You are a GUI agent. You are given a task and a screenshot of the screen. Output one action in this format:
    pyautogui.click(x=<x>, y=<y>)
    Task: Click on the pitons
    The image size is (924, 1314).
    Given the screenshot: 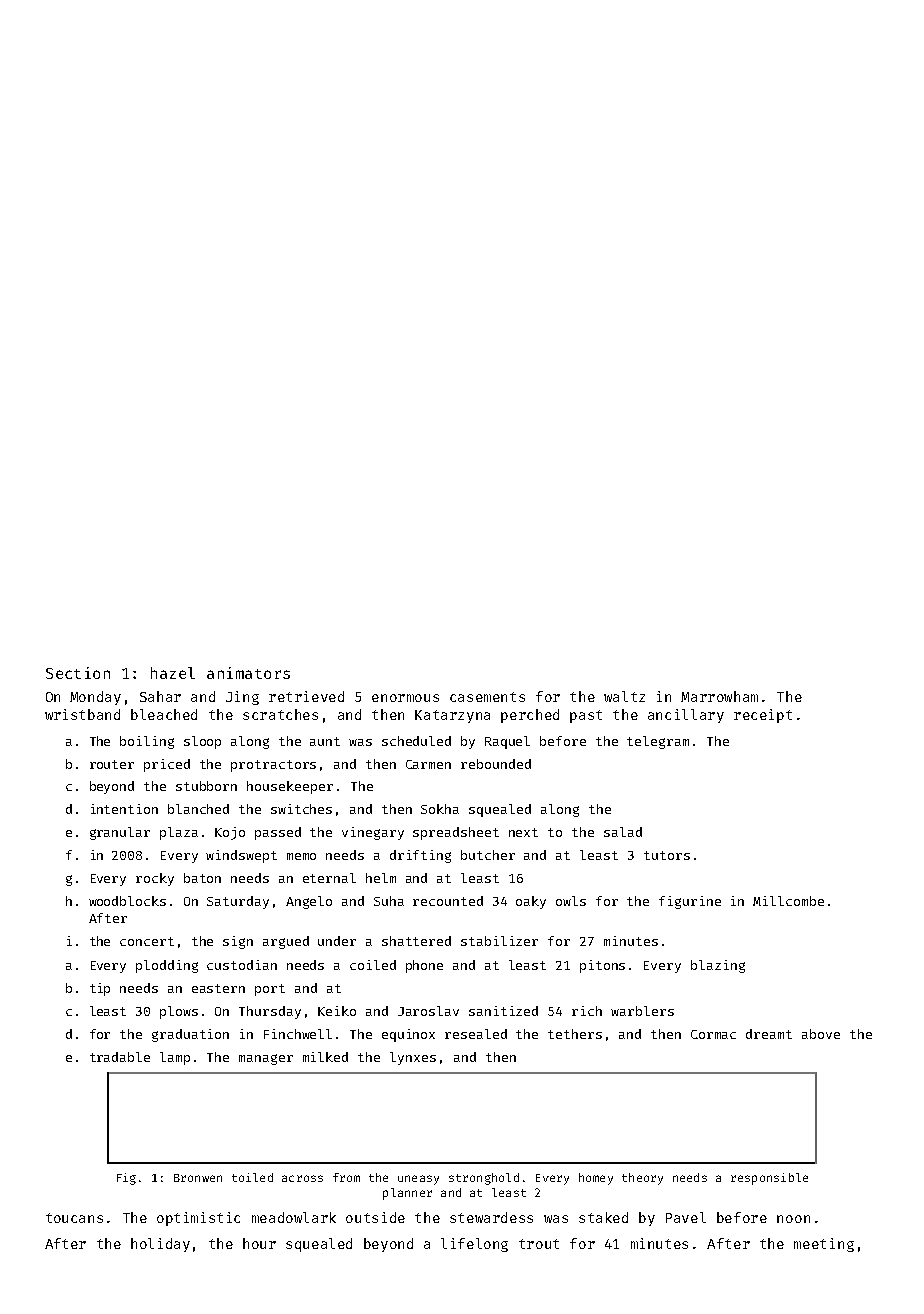 What is the action you would take?
    pyautogui.click(x=602, y=966)
